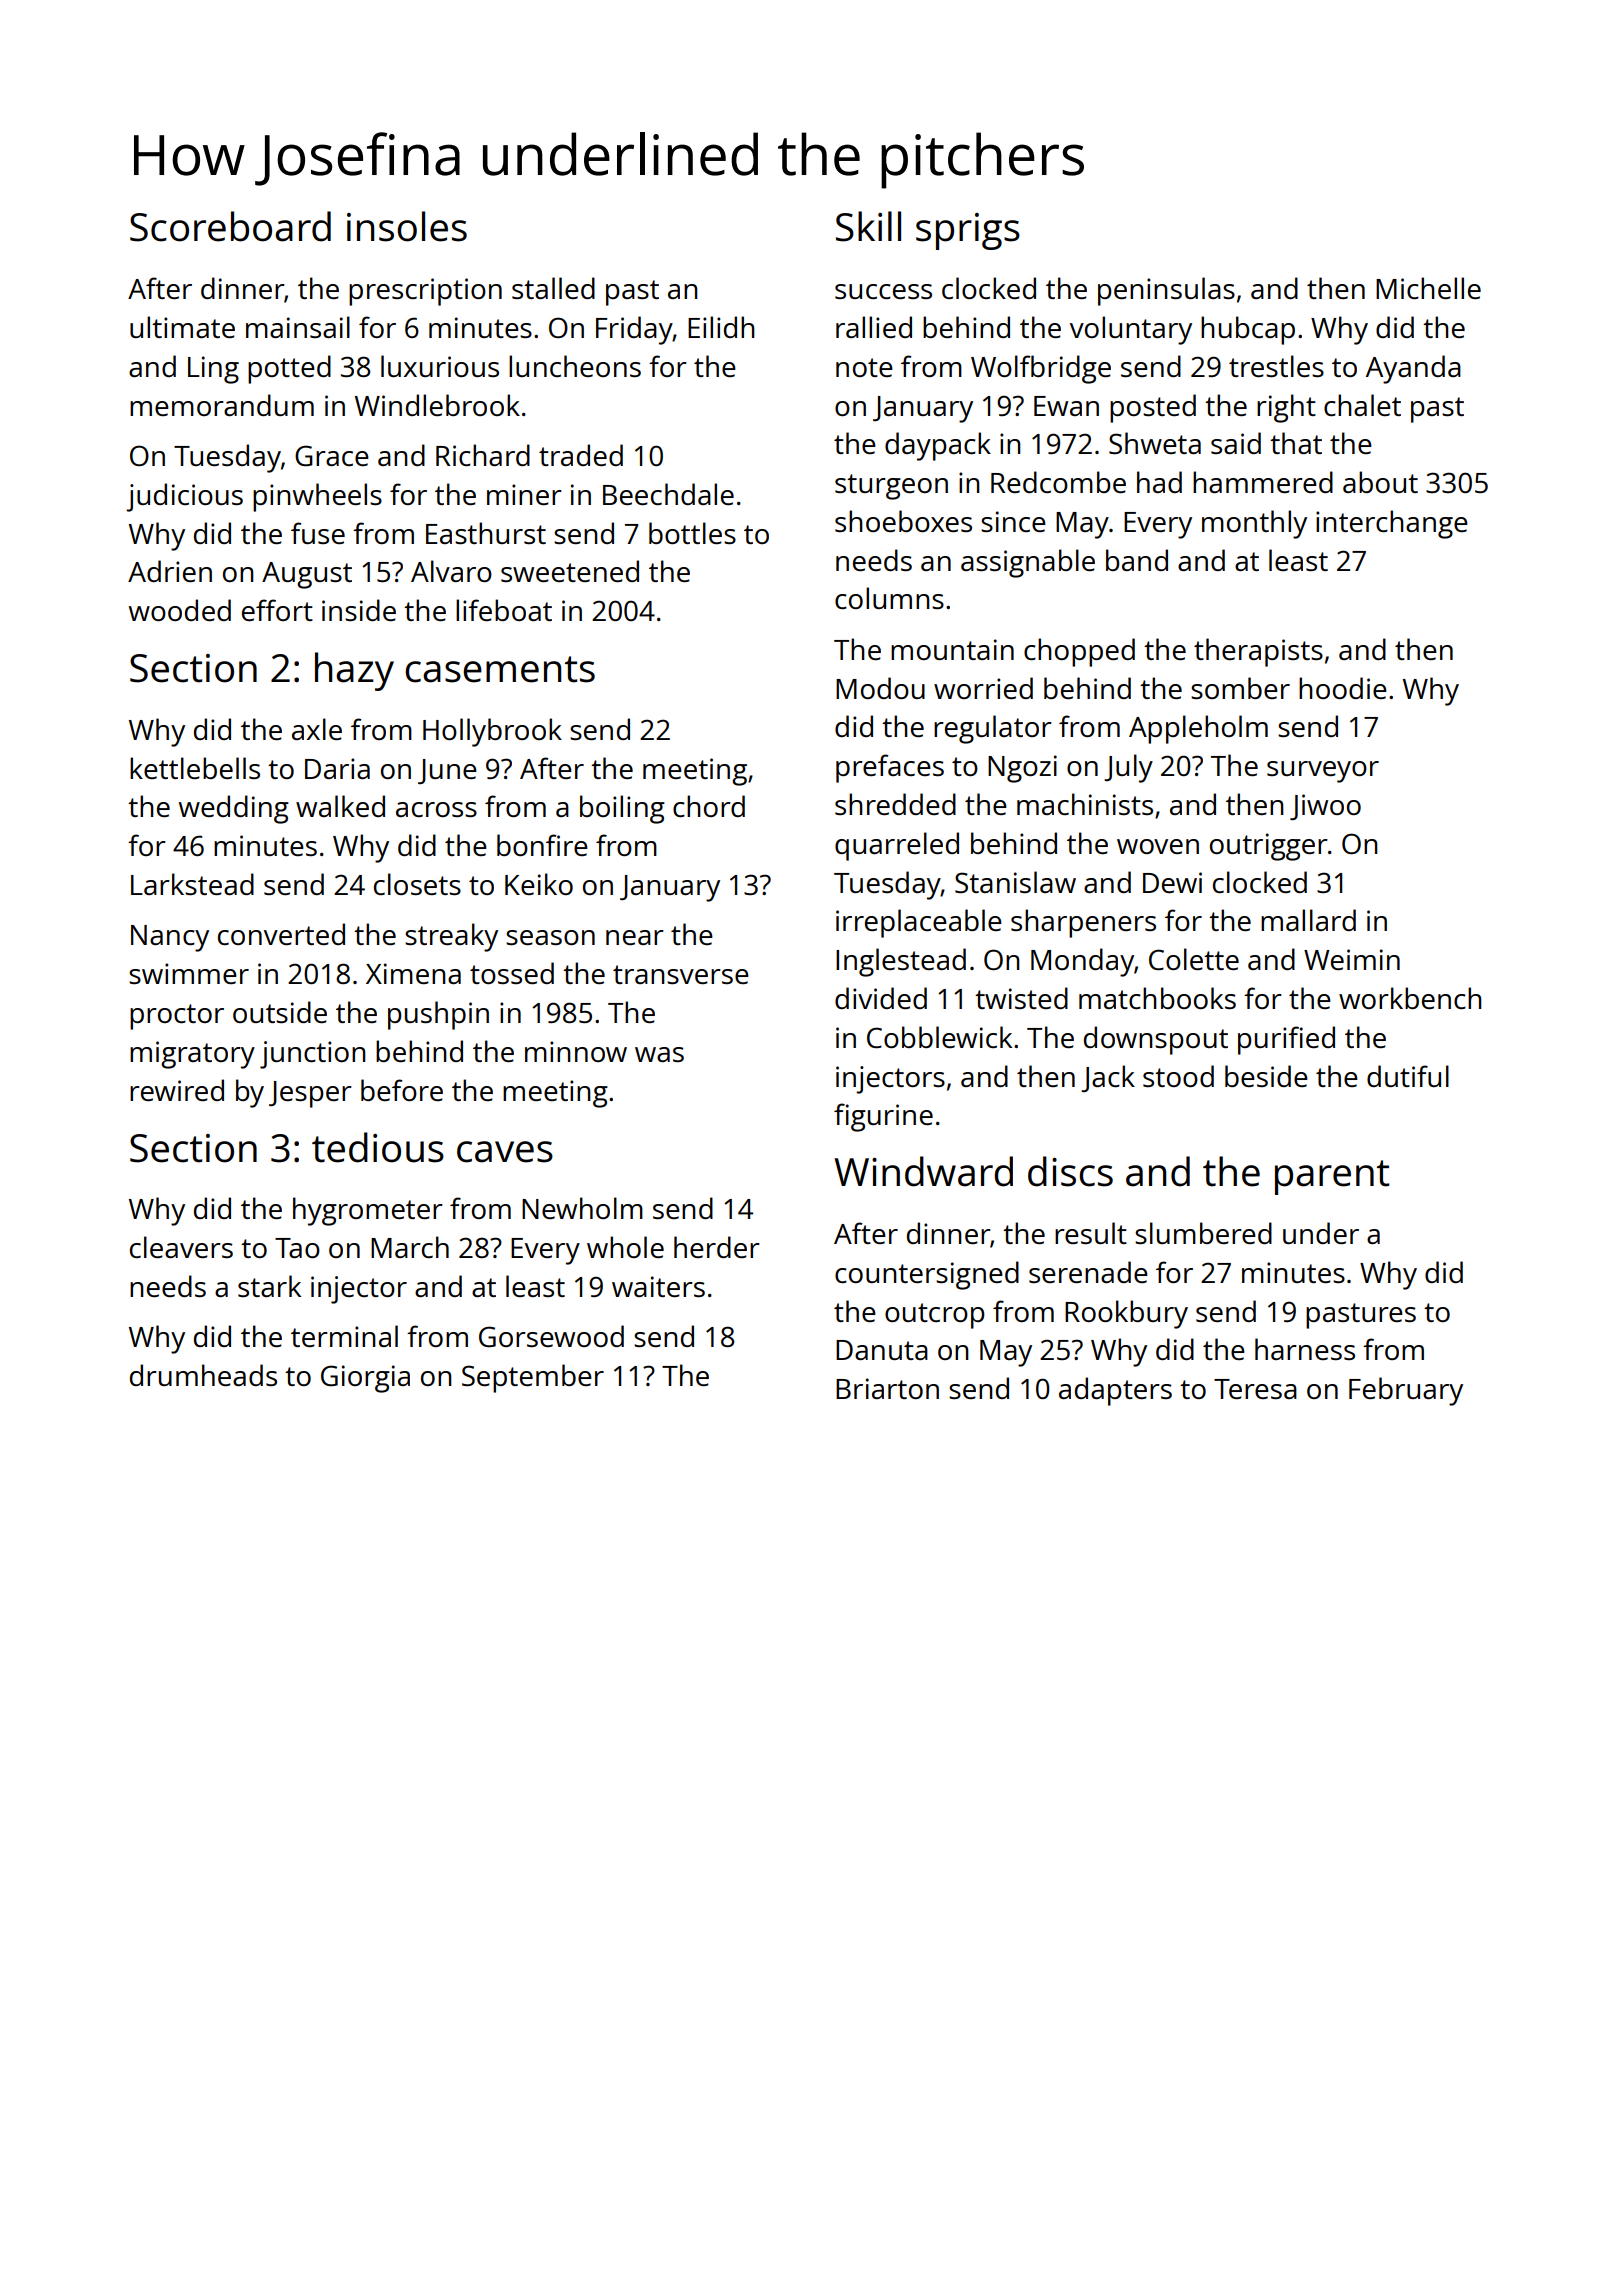 This screenshot has height=2292, width=1620. I want to click on chord, so click(709, 806).
